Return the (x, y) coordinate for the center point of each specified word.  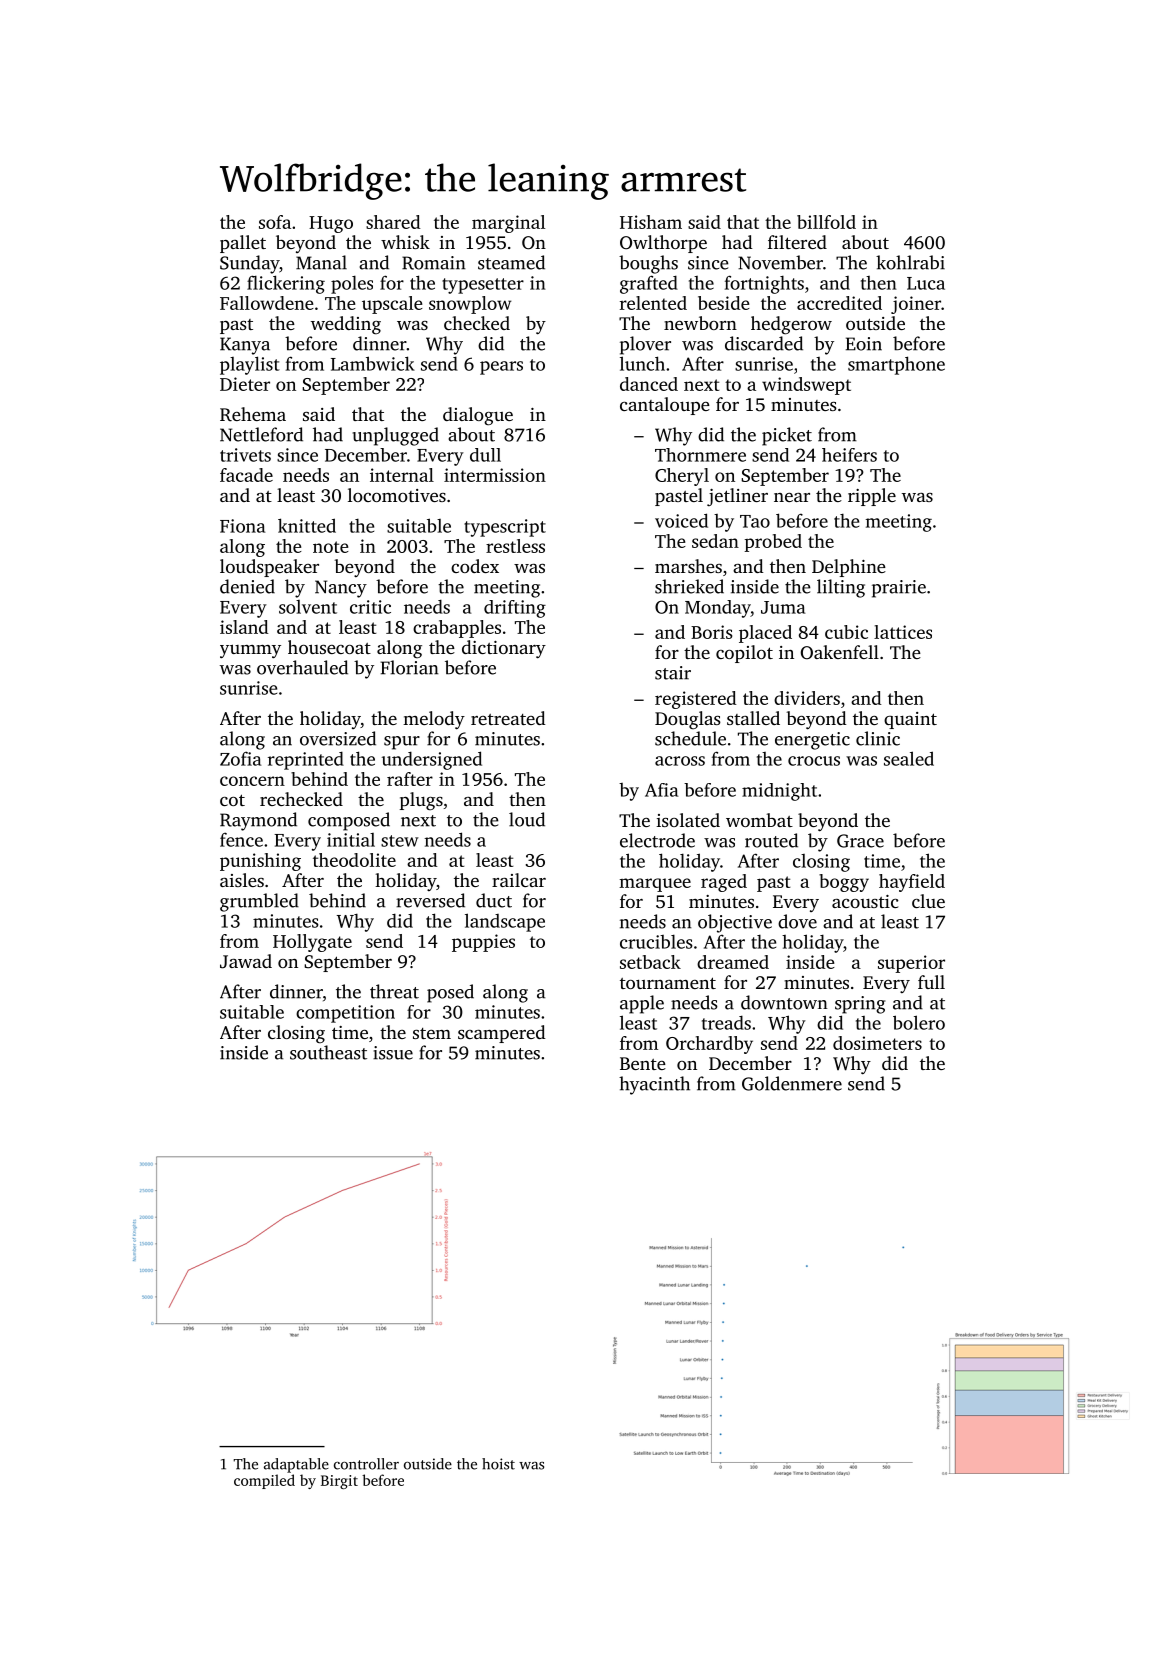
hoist (498, 1464)
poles (352, 284)
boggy (844, 883)
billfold (826, 222)
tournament (668, 983)
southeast (328, 1052)
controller (366, 1464)
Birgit (339, 1482)
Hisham (651, 222)
